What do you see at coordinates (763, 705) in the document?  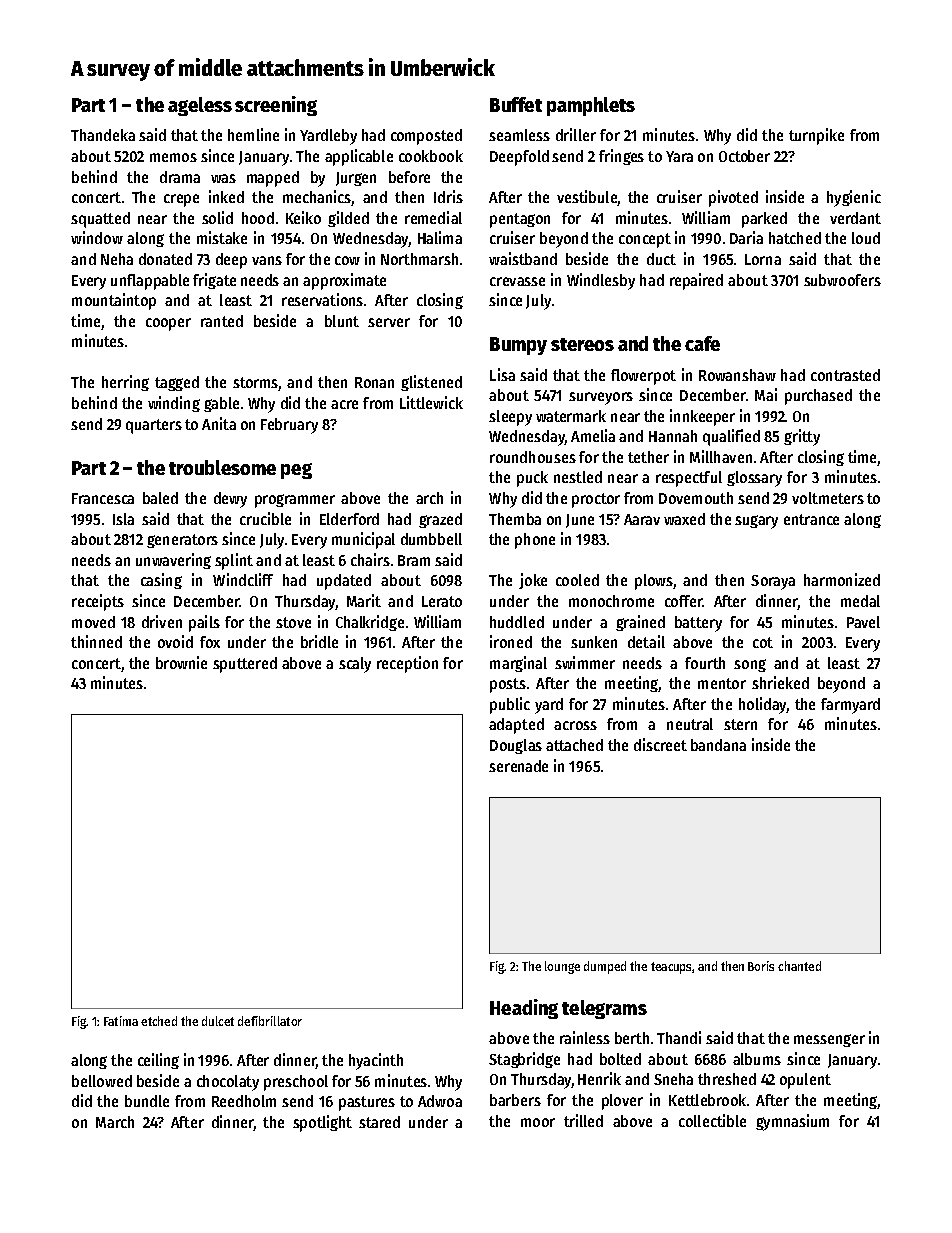 I see `holiday` at bounding box center [763, 705].
